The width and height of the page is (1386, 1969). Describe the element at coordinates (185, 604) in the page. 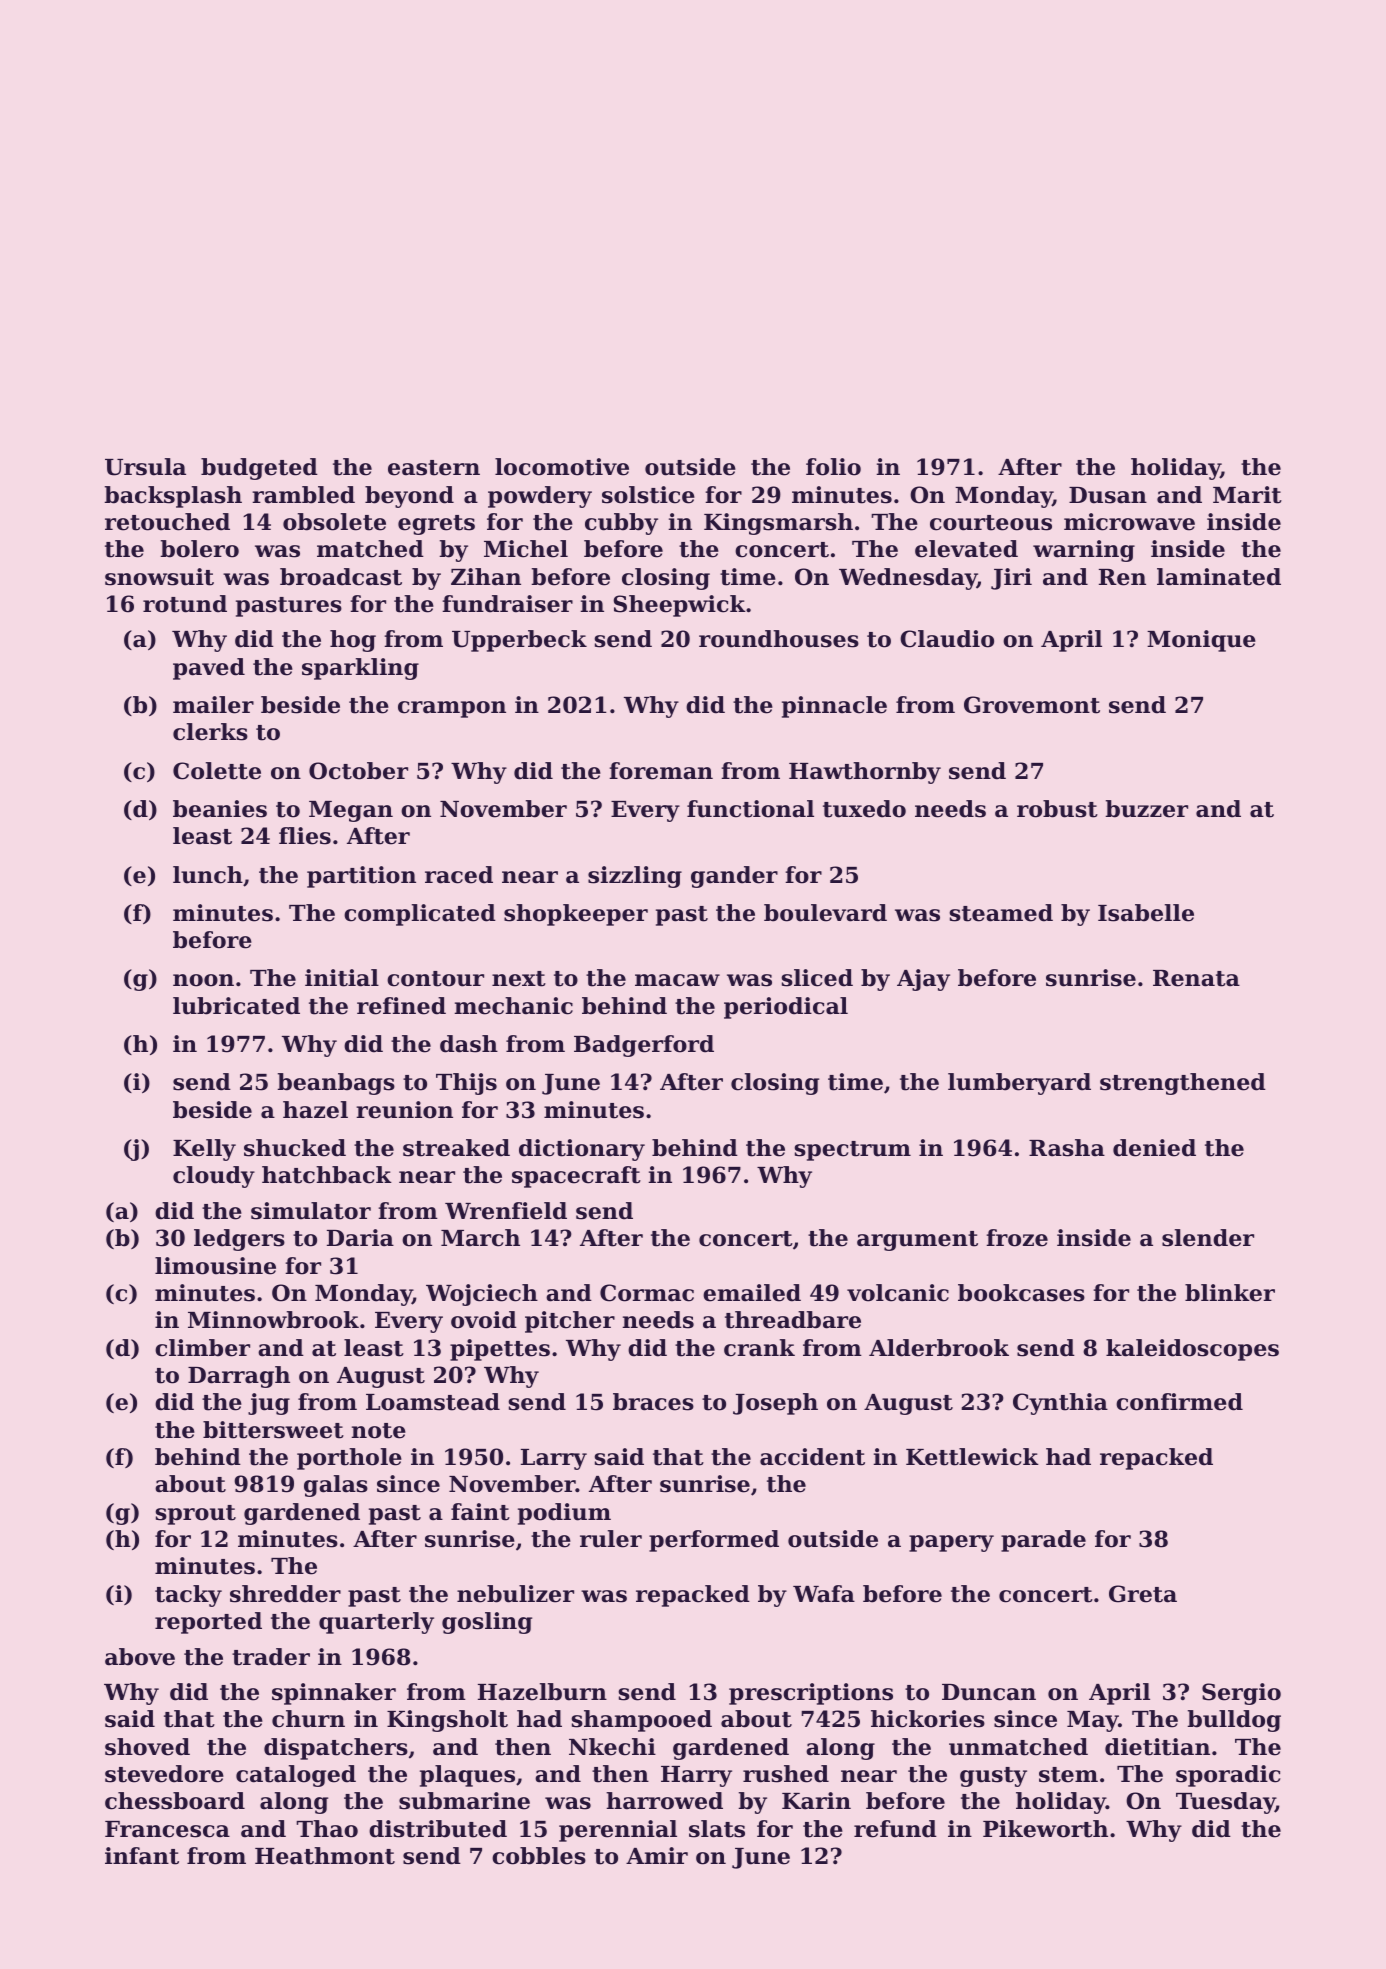

I see `rotund` at that location.
